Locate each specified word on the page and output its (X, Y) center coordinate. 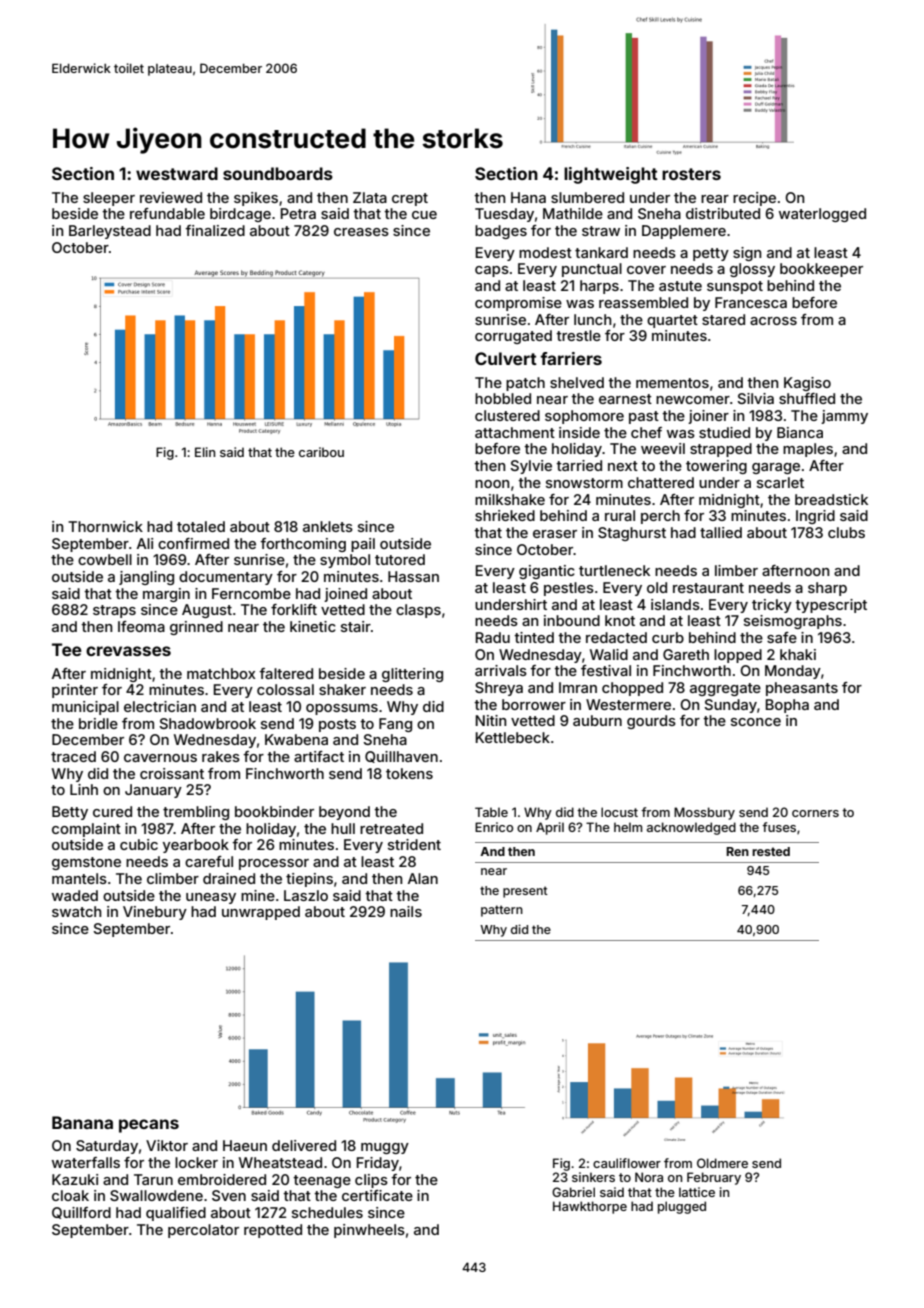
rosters (691, 174)
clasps (418, 611)
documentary (226, 578)
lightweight (611, 175)
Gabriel (573, 1192)
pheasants (802, 689)
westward (177, 173)
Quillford (81, 1213)
